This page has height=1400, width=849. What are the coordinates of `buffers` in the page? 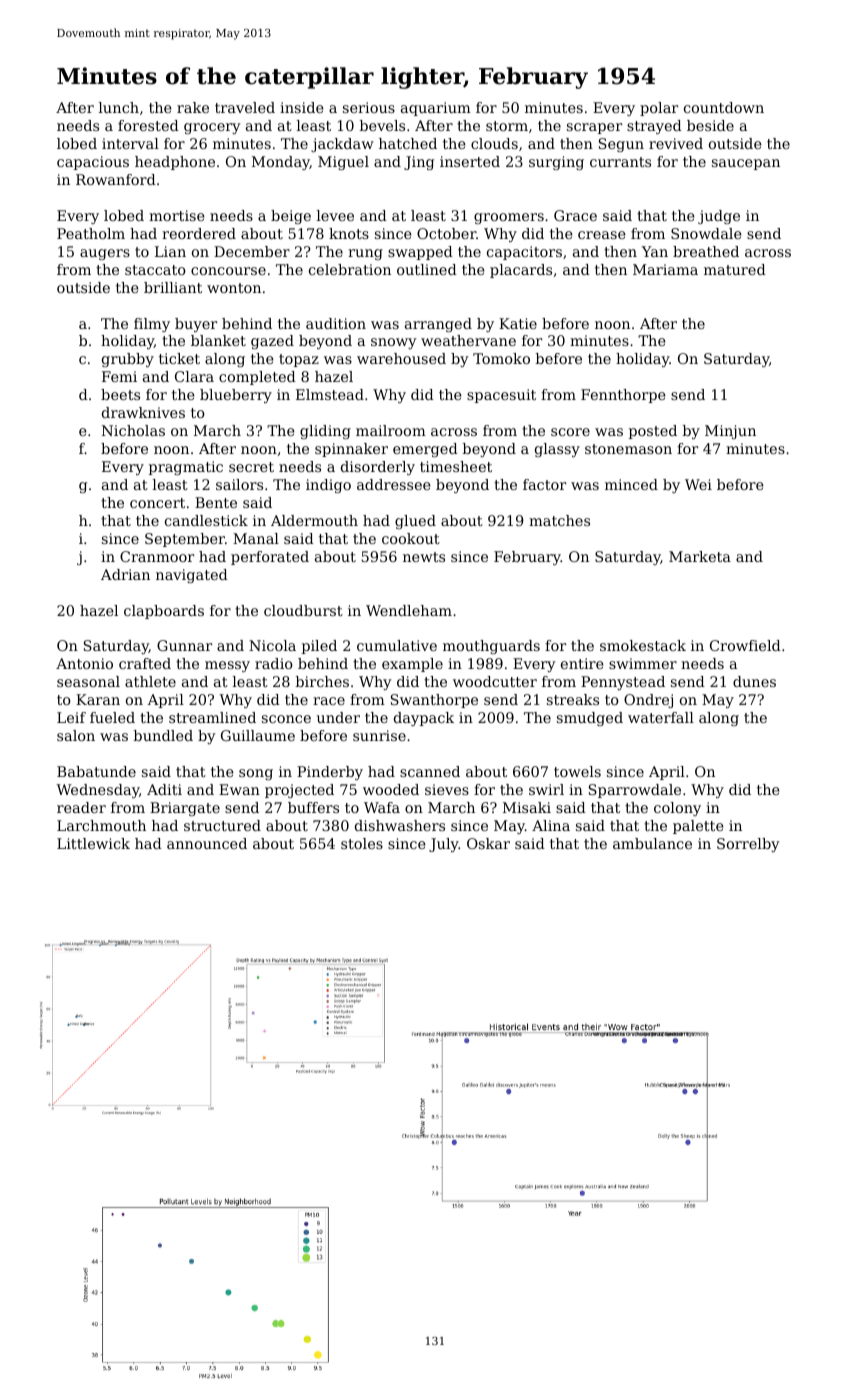 It's located at (313, 807).
